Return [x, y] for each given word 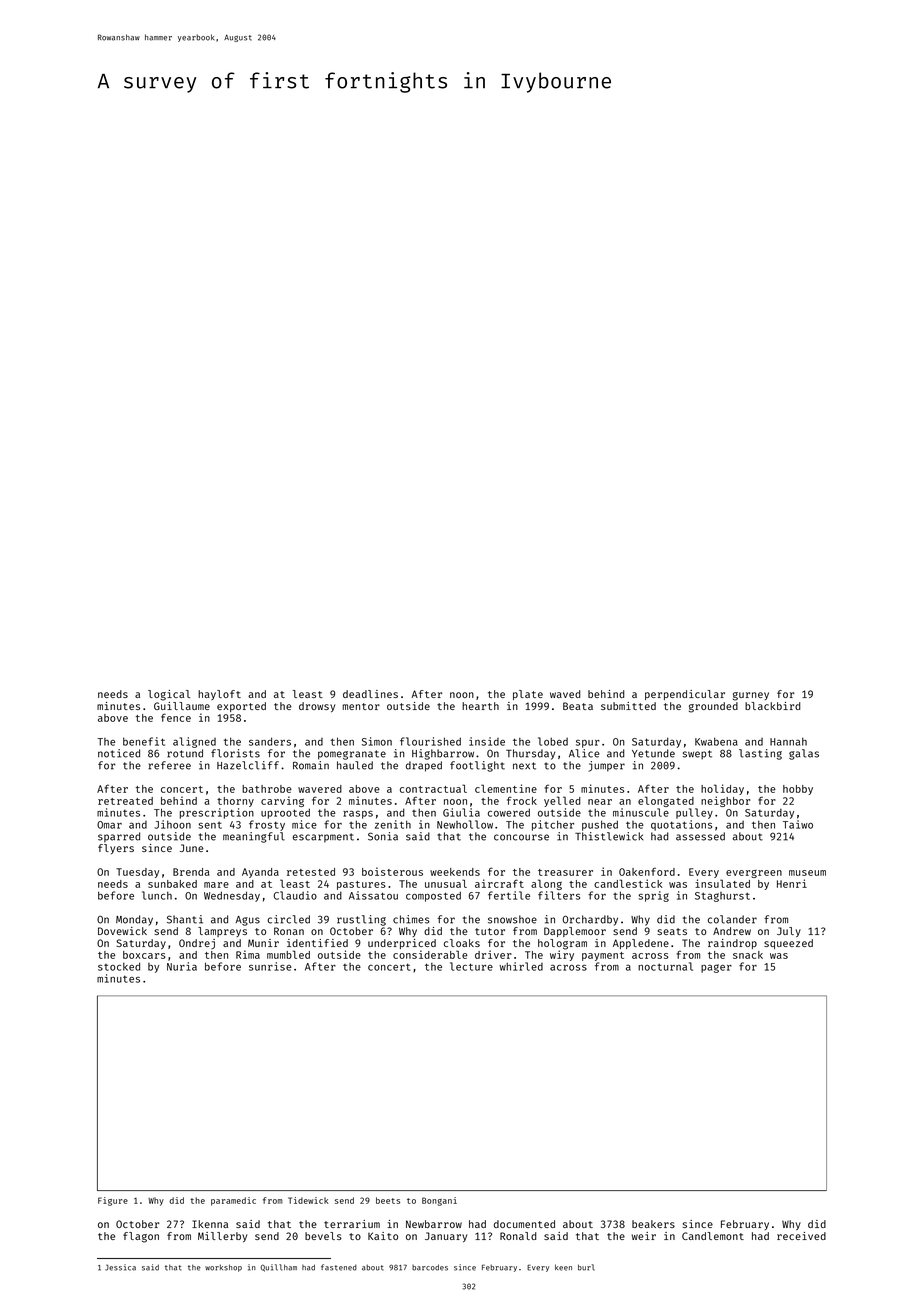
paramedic [233, 1201]
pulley [694, 813]
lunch [157, 895]
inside [487, 741]
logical [169, 695]
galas [804, 754]
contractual [433, 788]
